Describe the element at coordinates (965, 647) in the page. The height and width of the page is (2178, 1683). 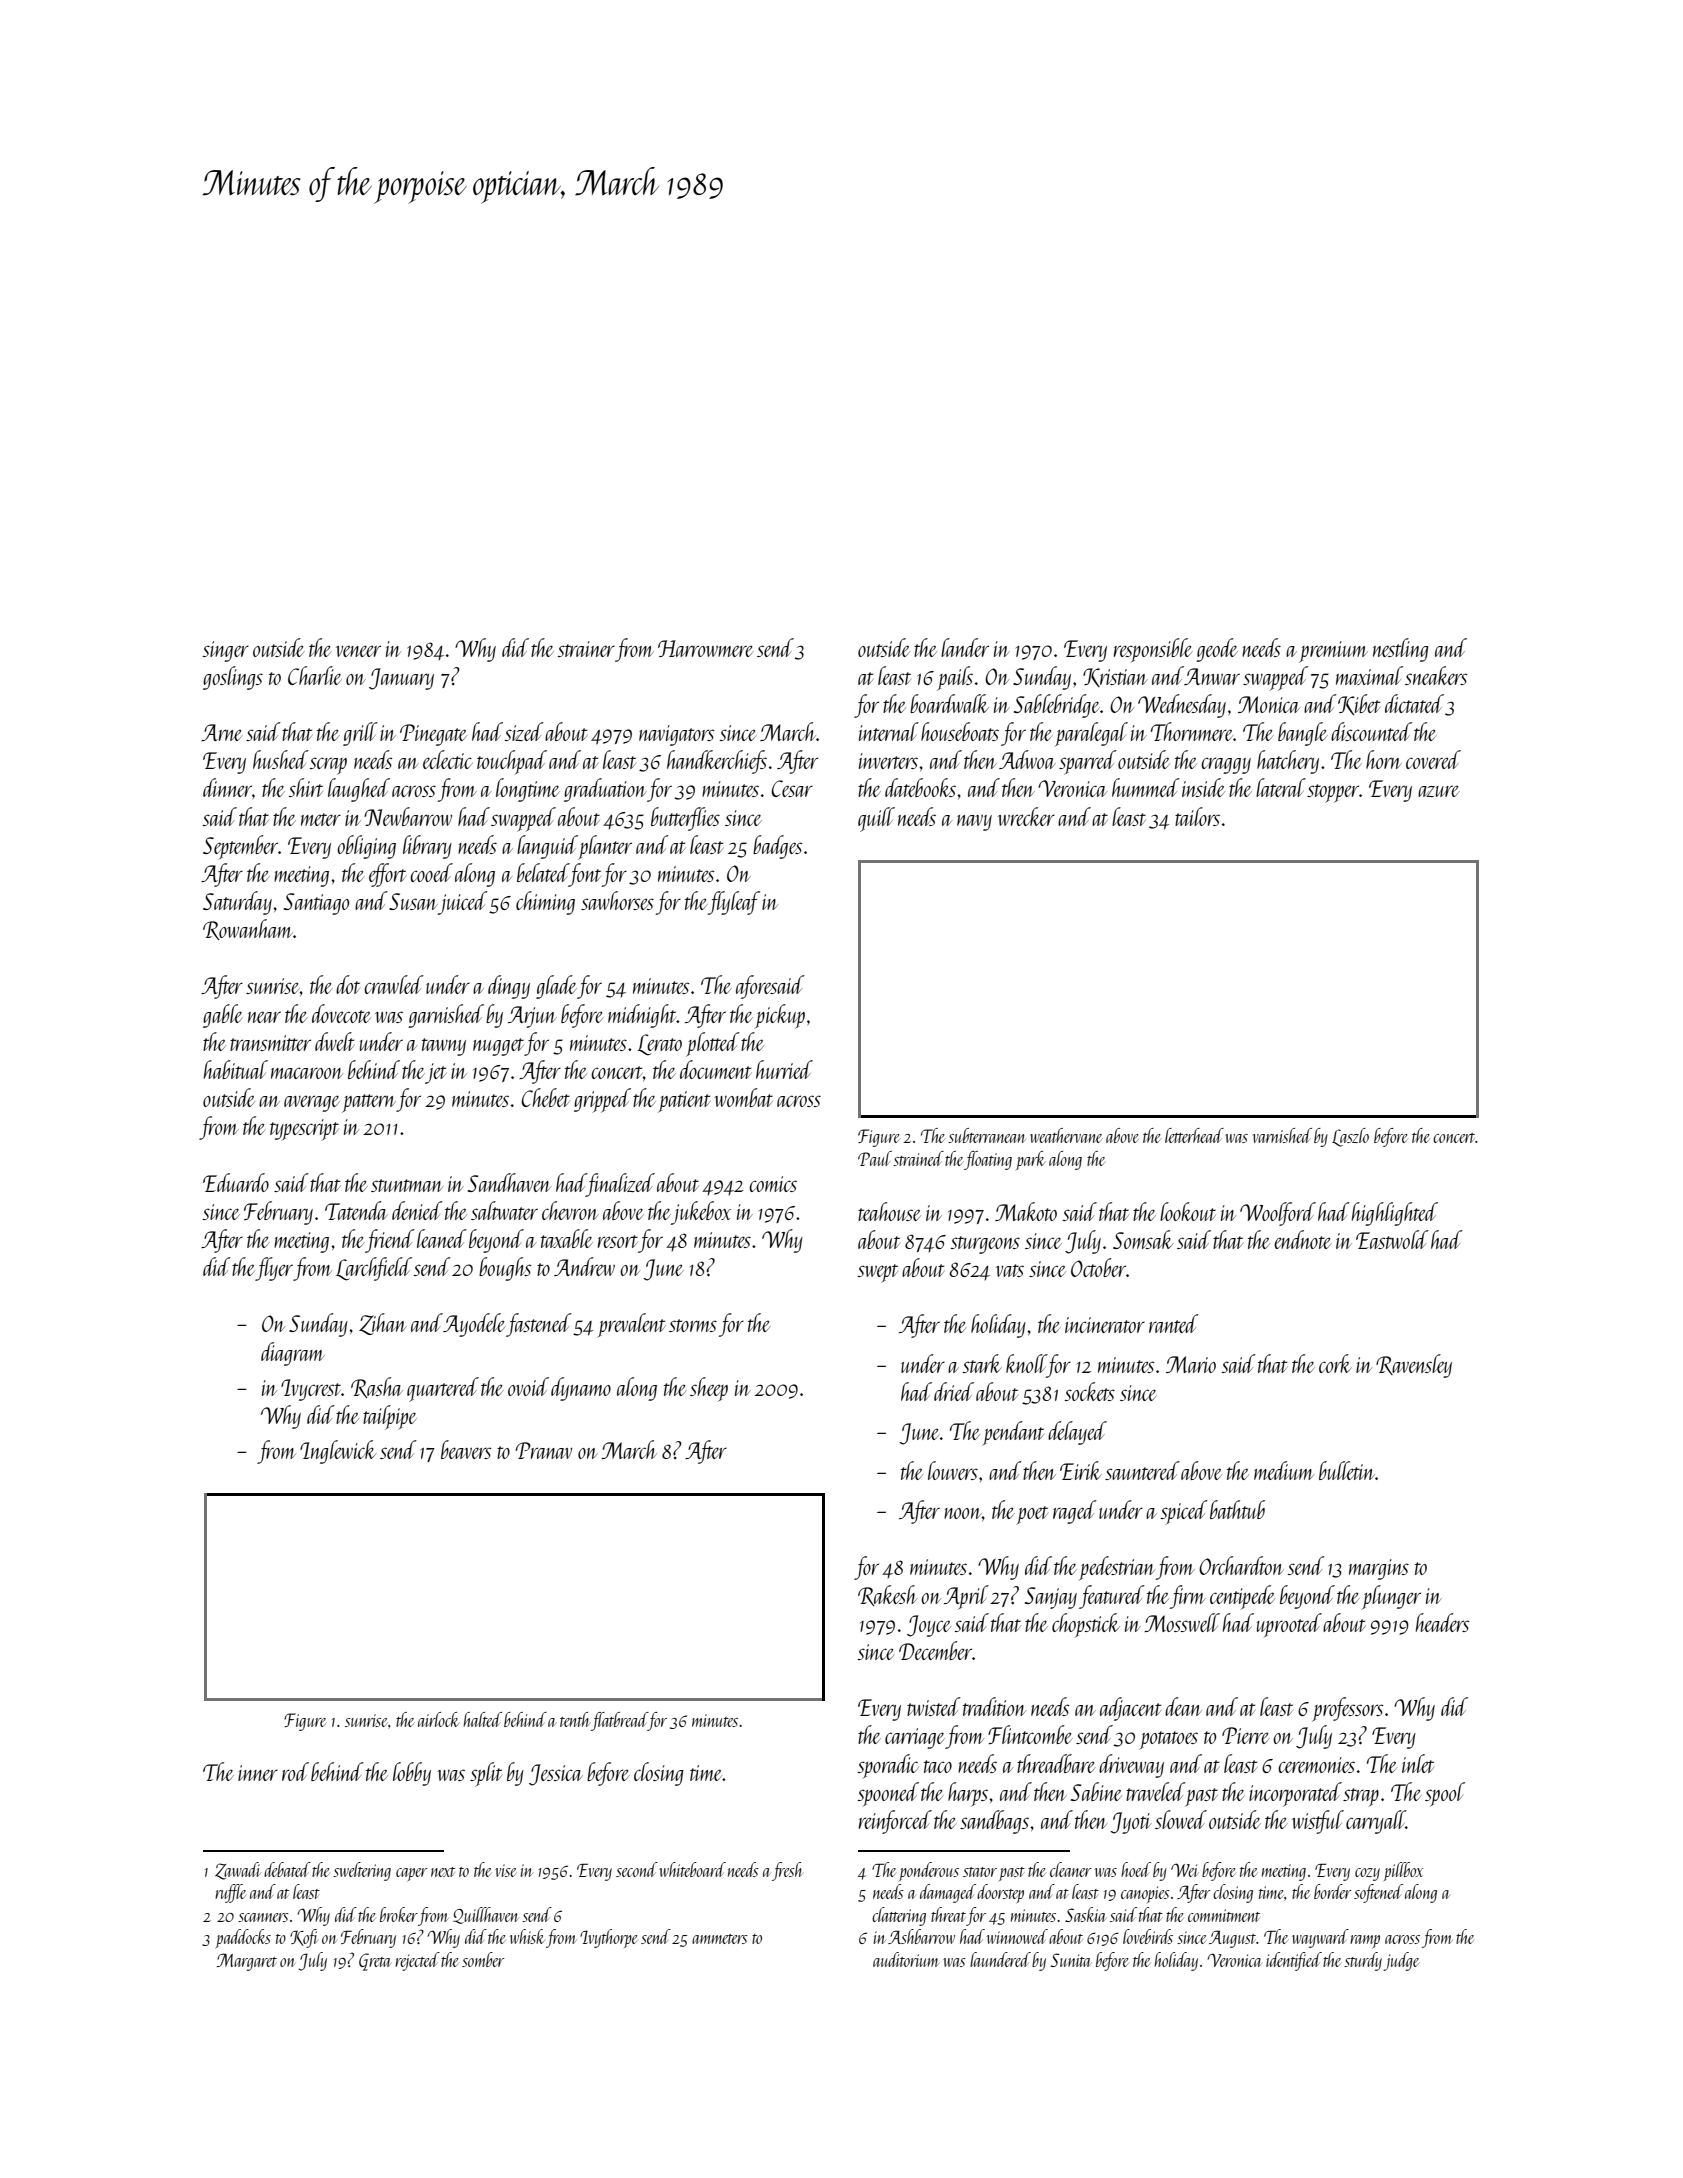
I see `lander` at that location.
